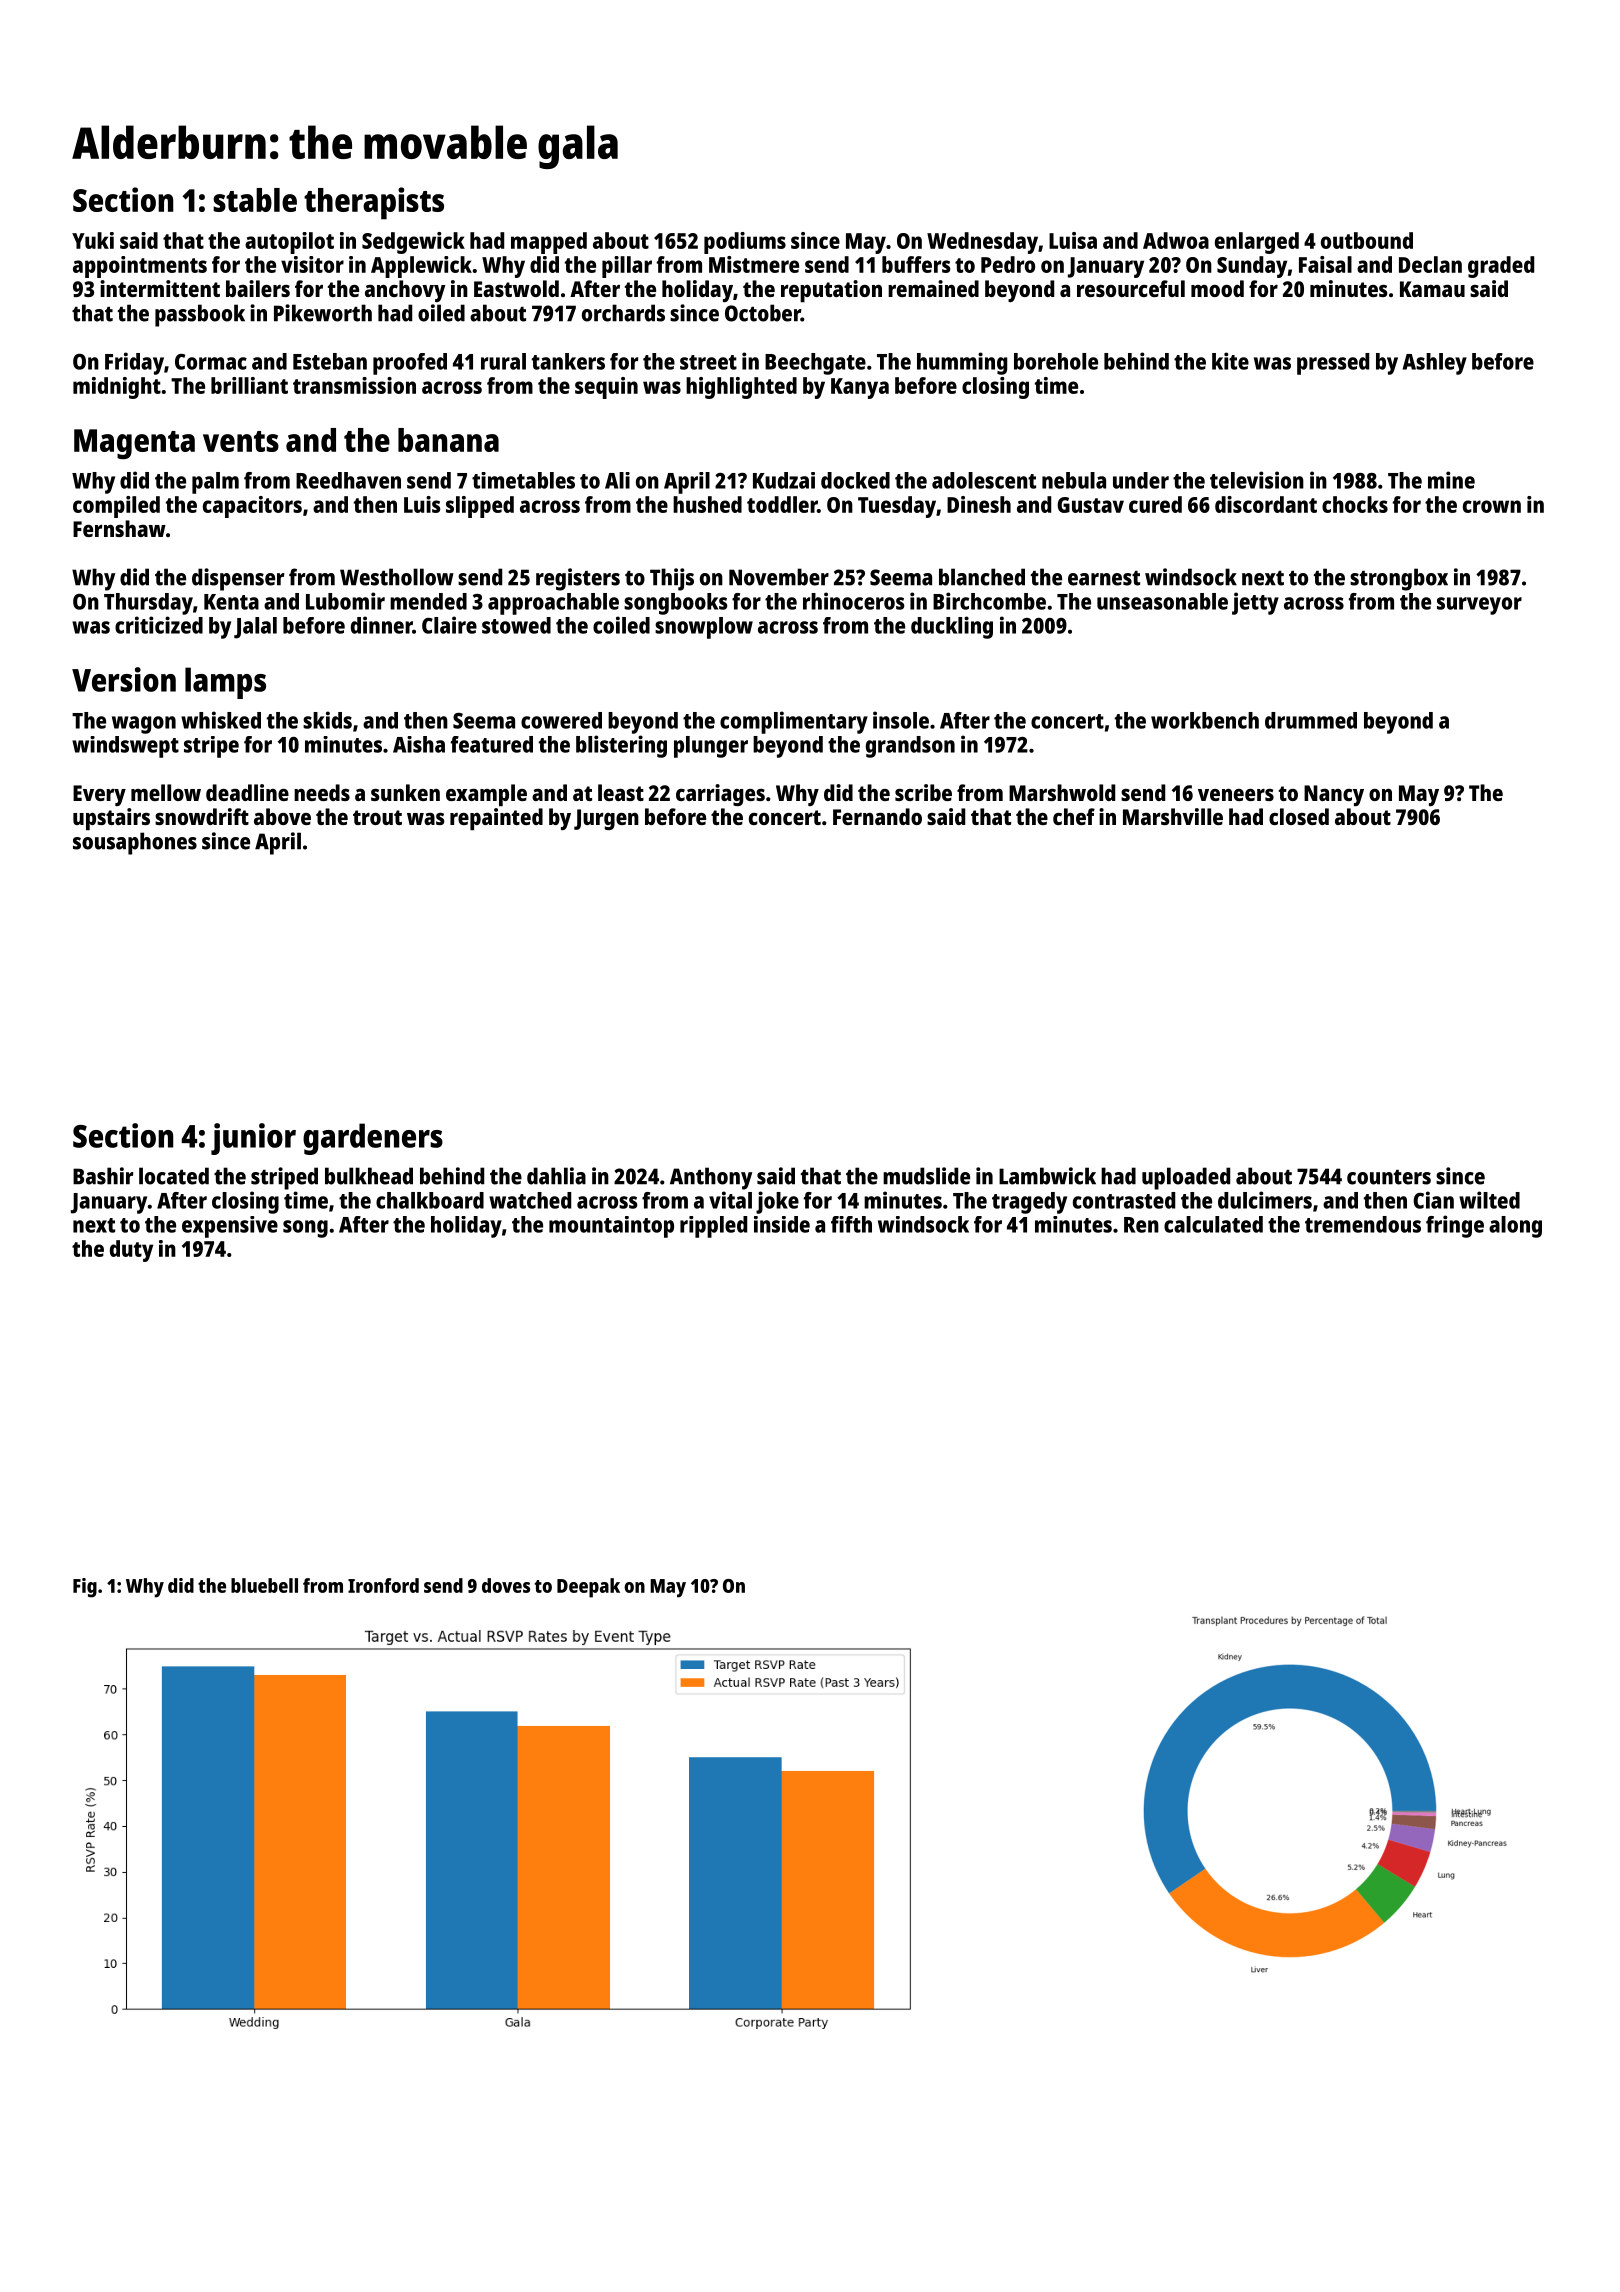 This page has width=1620, height=2292. Describe the element at coordinates (103, 1176) in the page. I see `Bashir` at that location.
